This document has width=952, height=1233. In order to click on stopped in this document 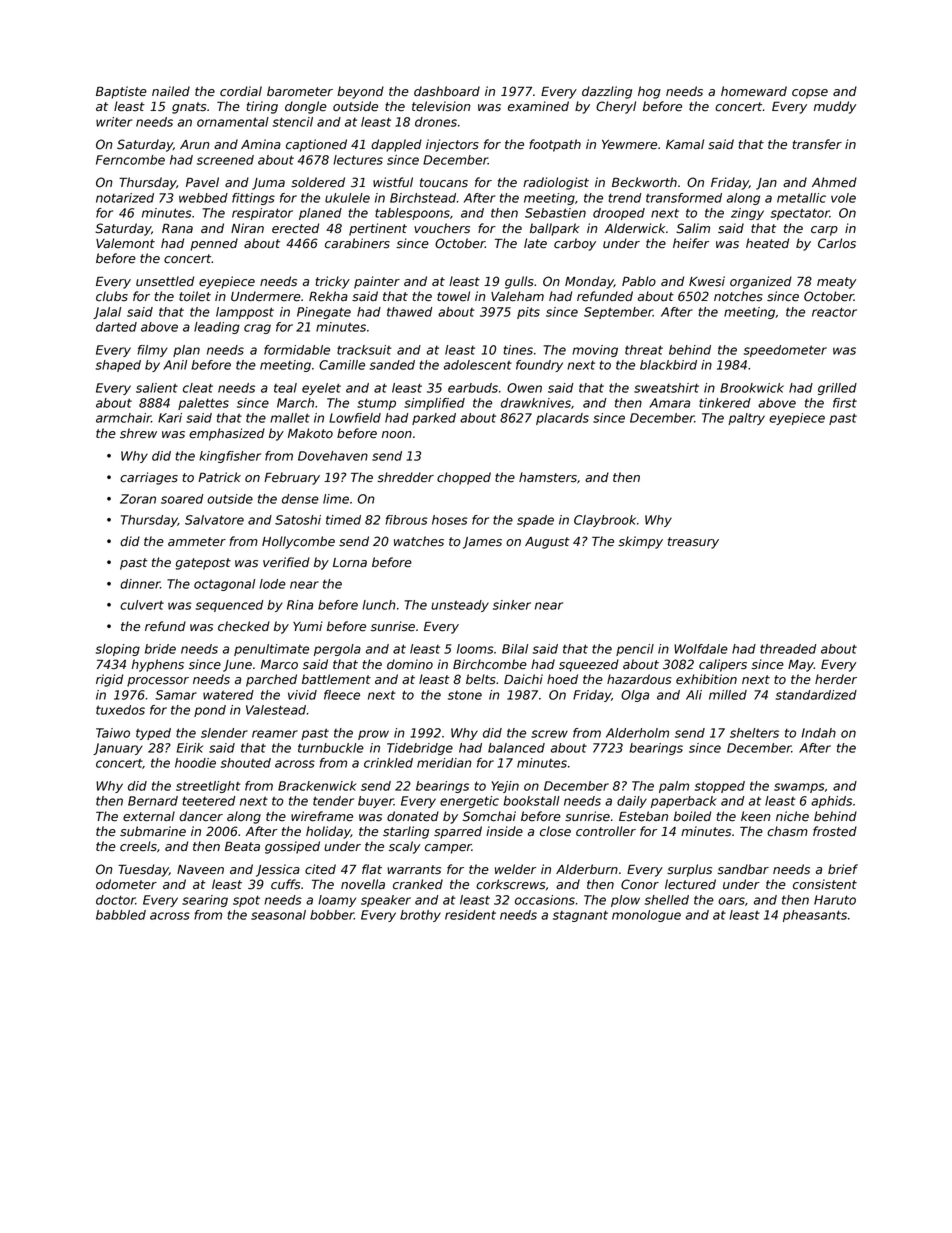, I will do `click(720, 787)`.
